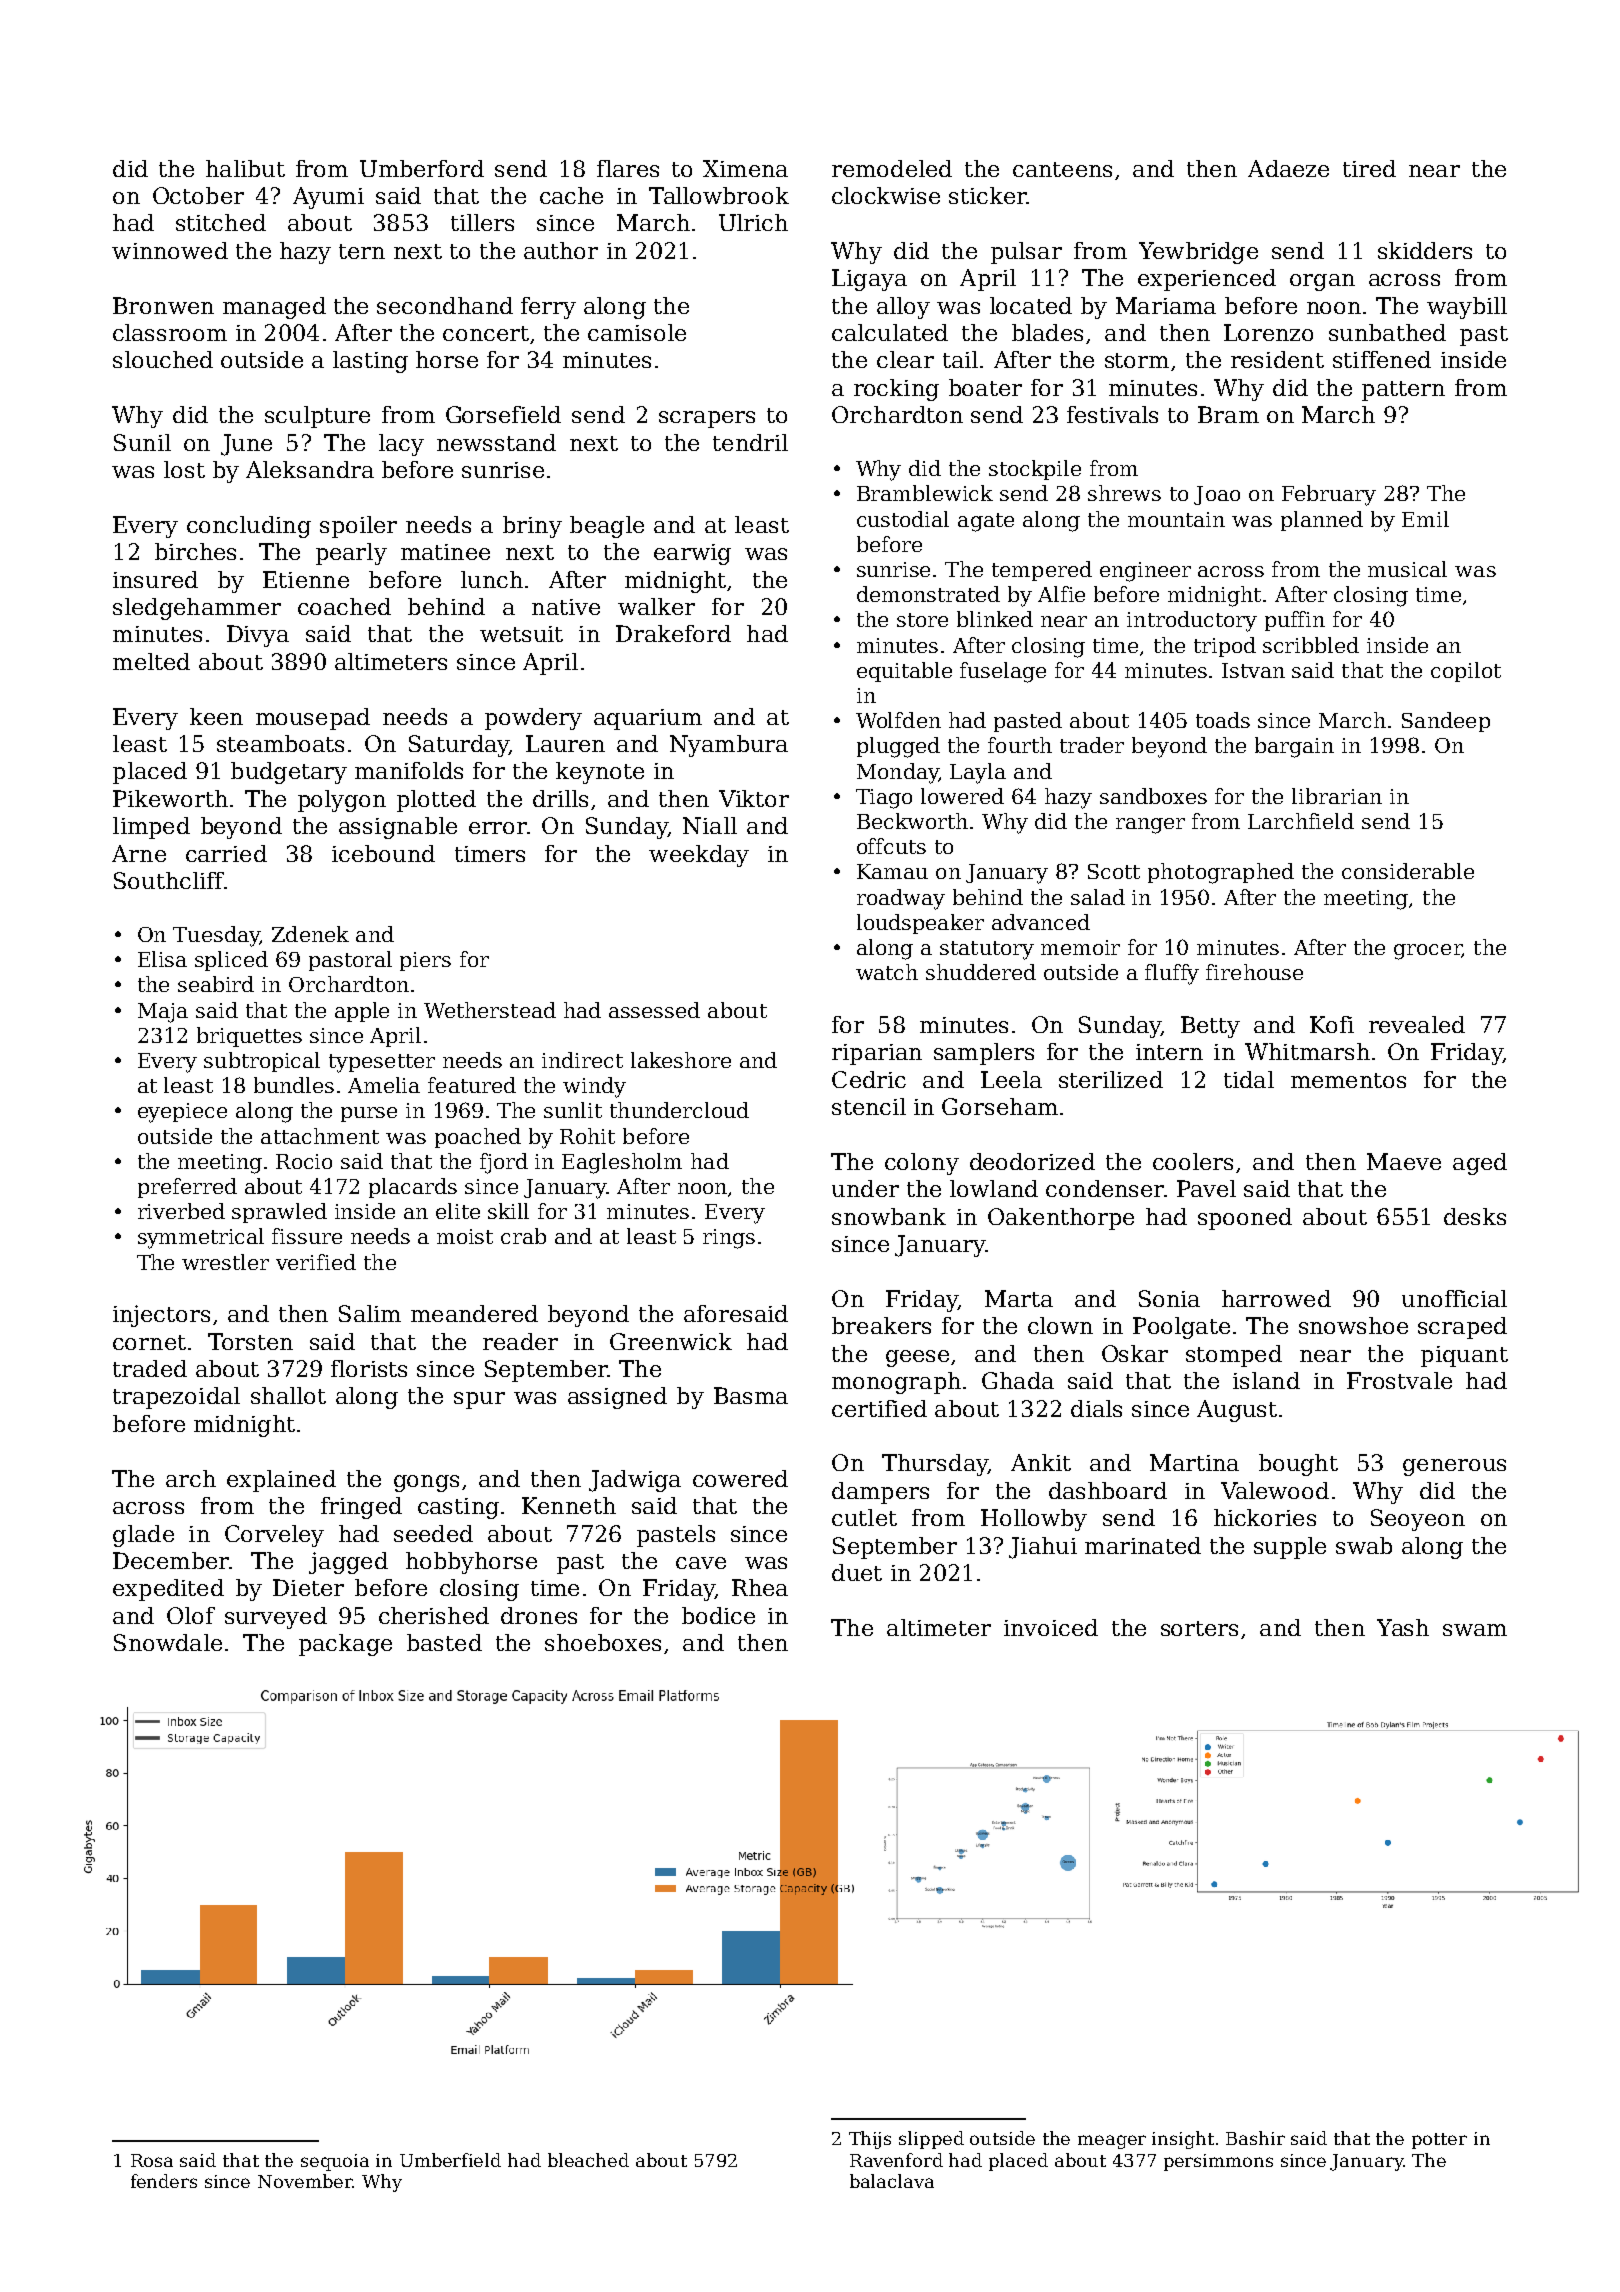 This page has height=2292, width=1620. Describe the element at coordinates (335, 2162) in the page. I see `sequoia` at that location.
